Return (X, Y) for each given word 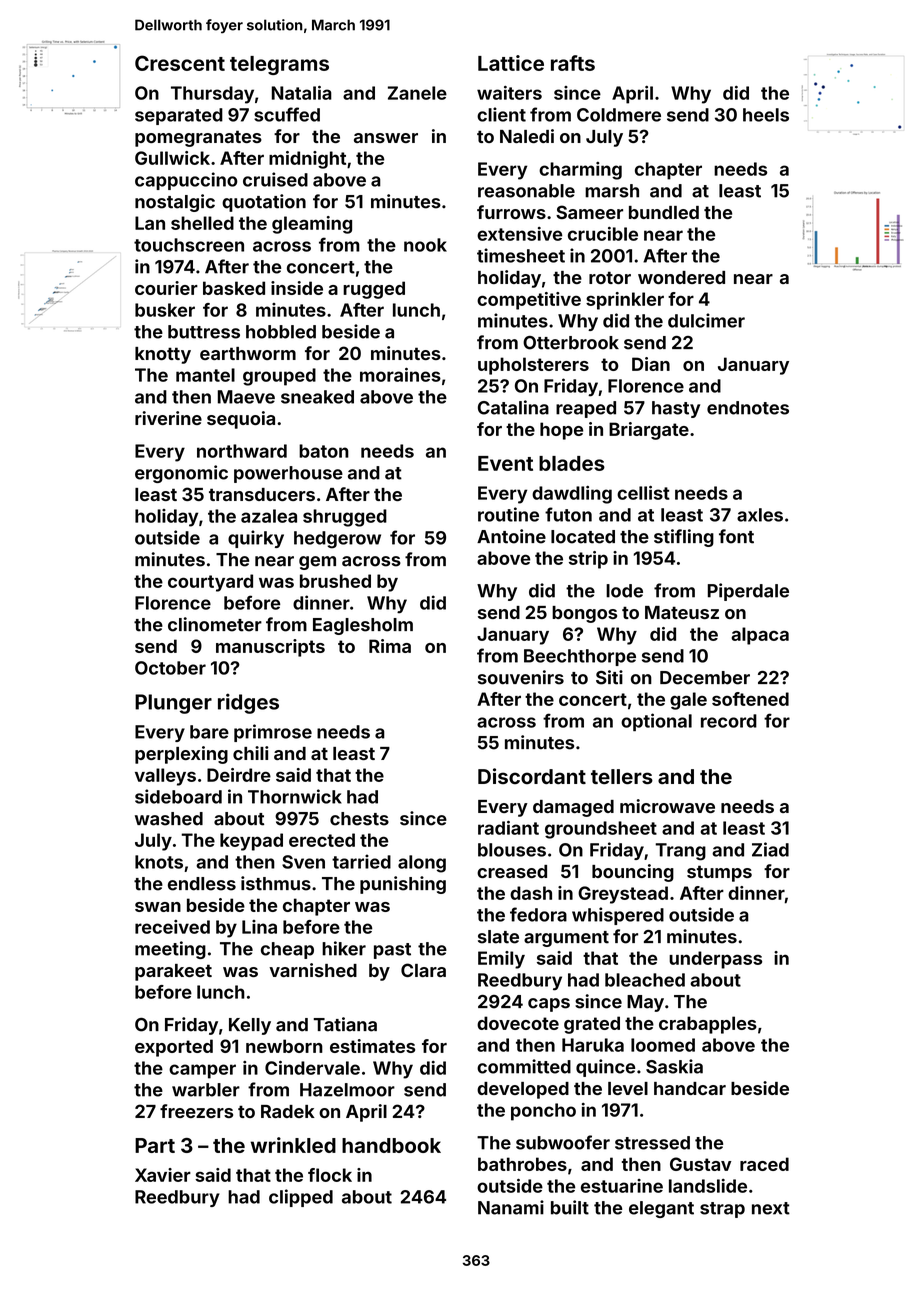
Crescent (180, 63)
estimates (372, 1046)
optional (656, 722)
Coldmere (619, 115)
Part (155, 1145)
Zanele (417, 93)
